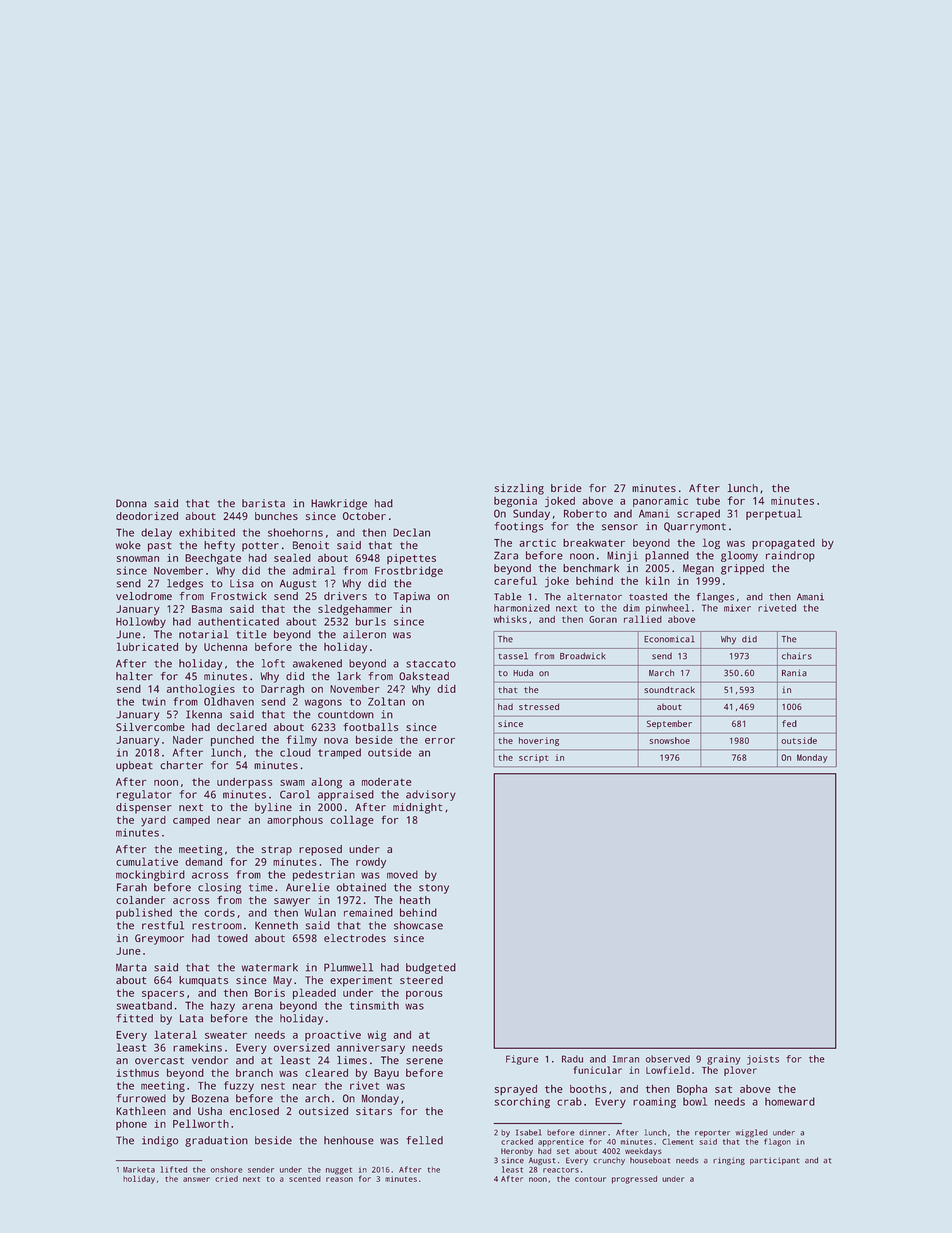 The width and height of the screenshot is (952, 1233). I want to click on contour, so click(590, 1179).
